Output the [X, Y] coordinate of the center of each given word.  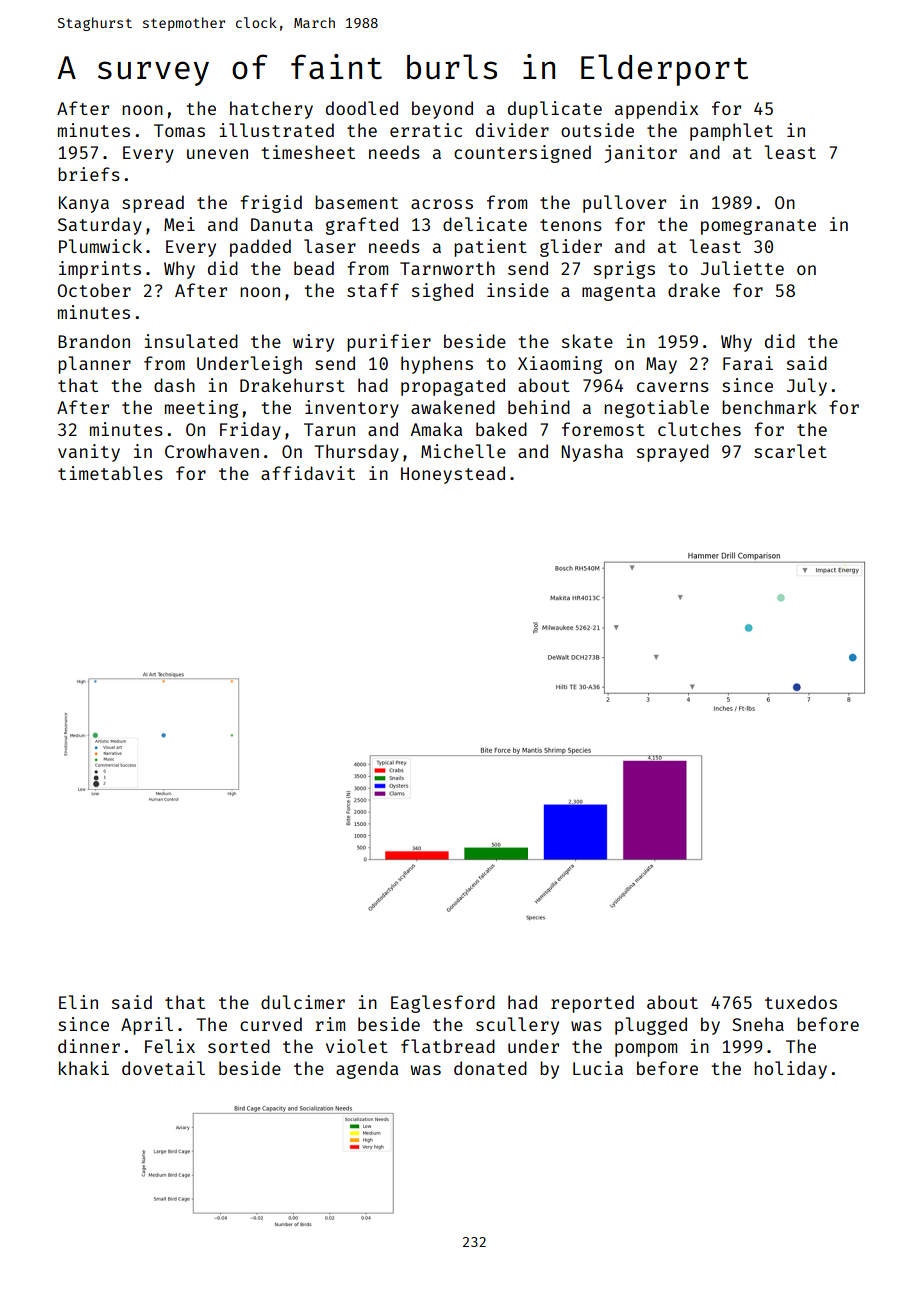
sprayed [673, 453]
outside [597, 130]
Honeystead [453, 475]
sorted [239, 1046]
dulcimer [303, 1002]
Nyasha [592, 453]
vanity [89, 453]
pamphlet [731, 132]
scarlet [790, 451]
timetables [110, 473]
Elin [78, 1002]
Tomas [179, 130]
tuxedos [801, 1002]
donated [490, 1068]
